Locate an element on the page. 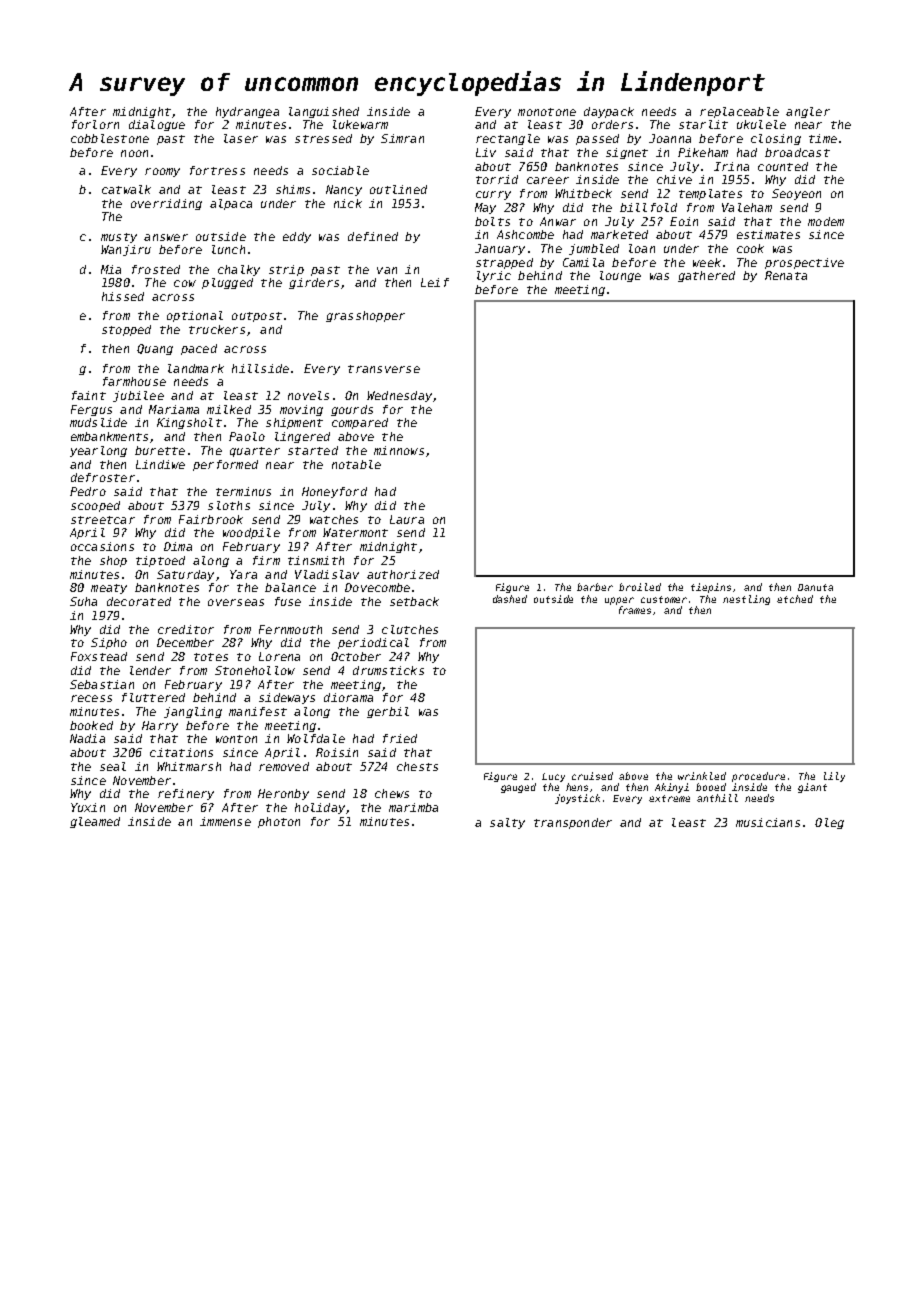 The height and width of the page is (1314, 924). orders is located at coordinates (612, 124).
